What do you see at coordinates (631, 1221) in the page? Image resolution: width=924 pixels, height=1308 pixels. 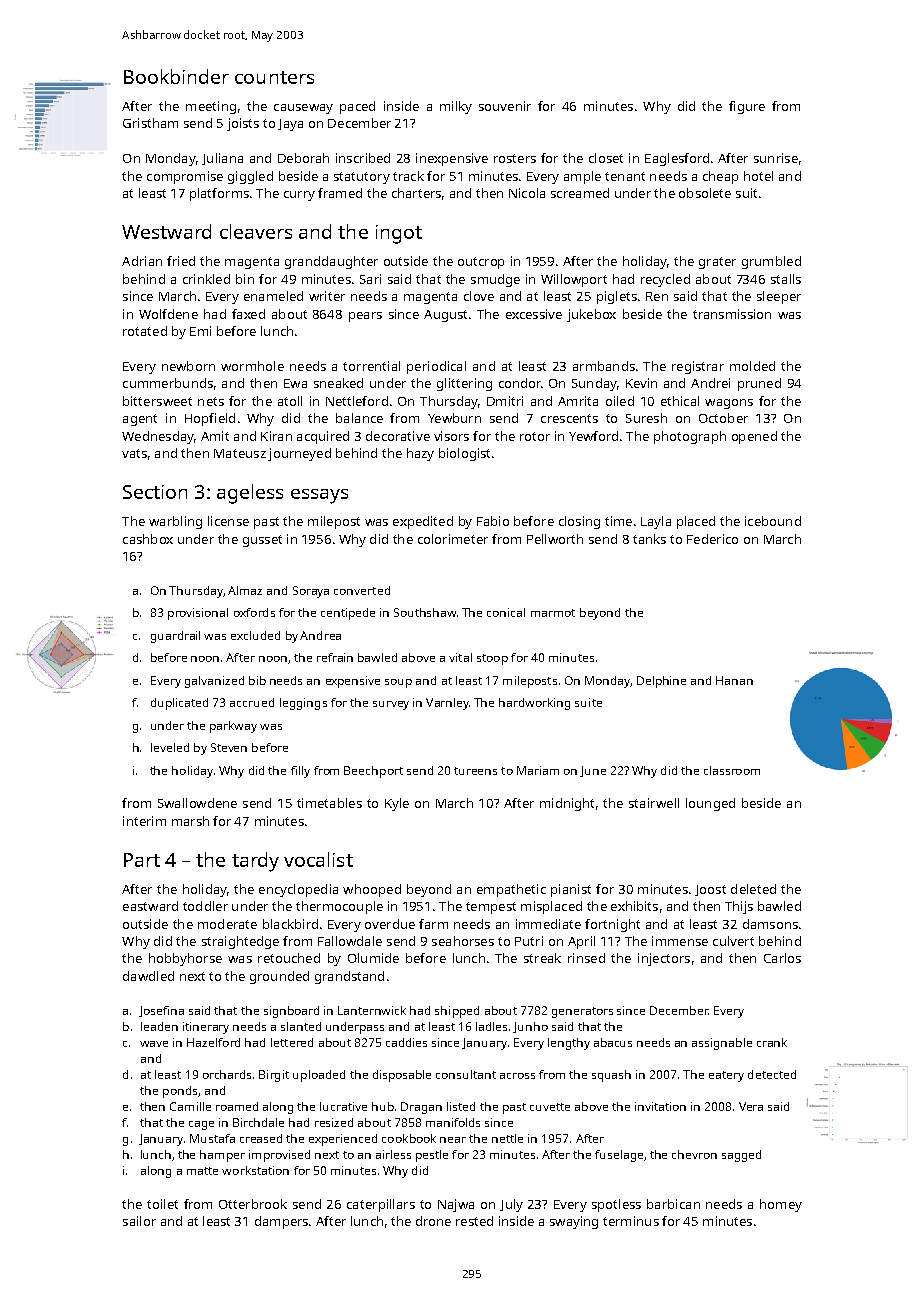 I see `terminus` at bounding box center [631, 1221].
